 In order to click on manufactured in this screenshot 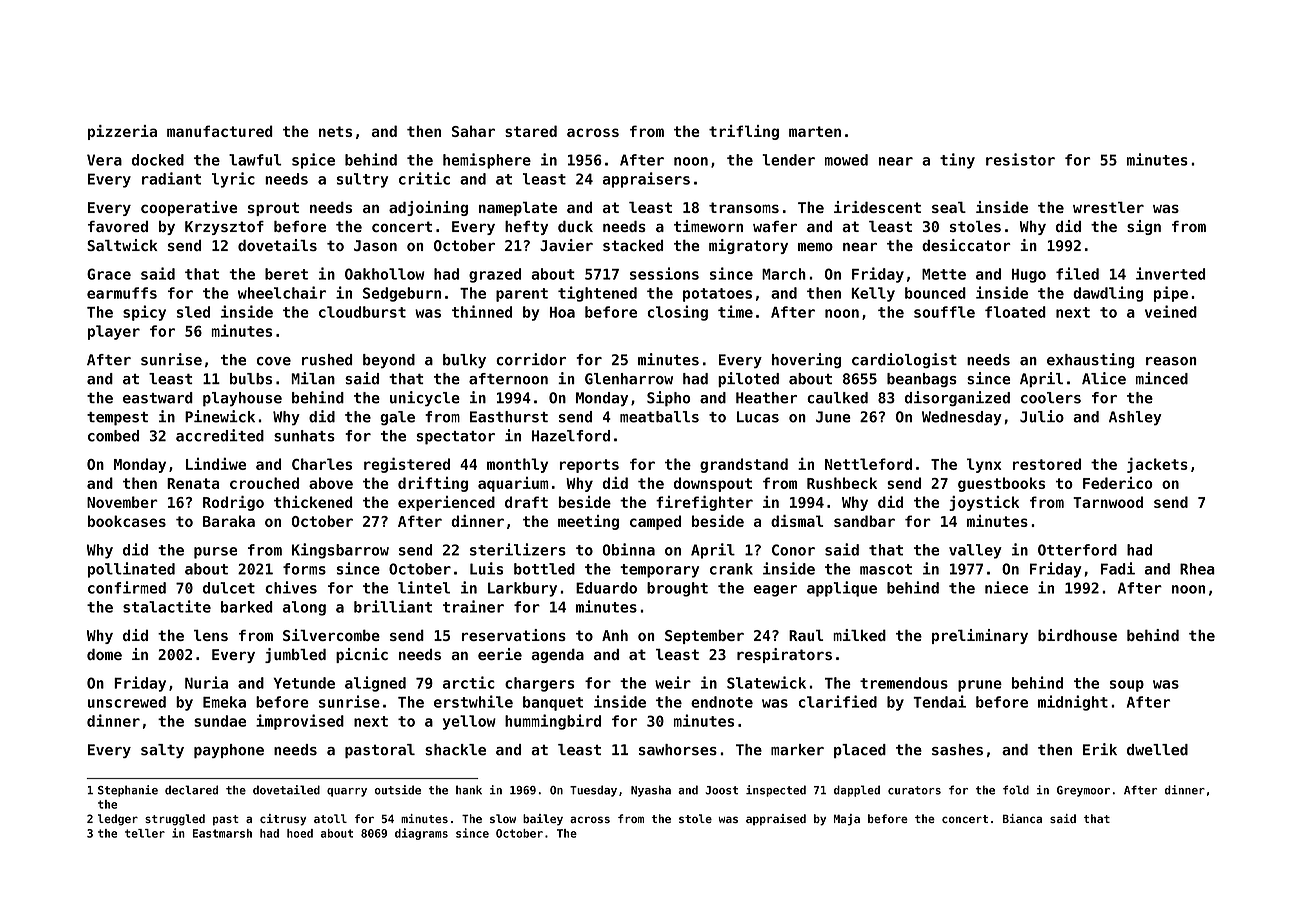, I will do `click(220, 131)`.
